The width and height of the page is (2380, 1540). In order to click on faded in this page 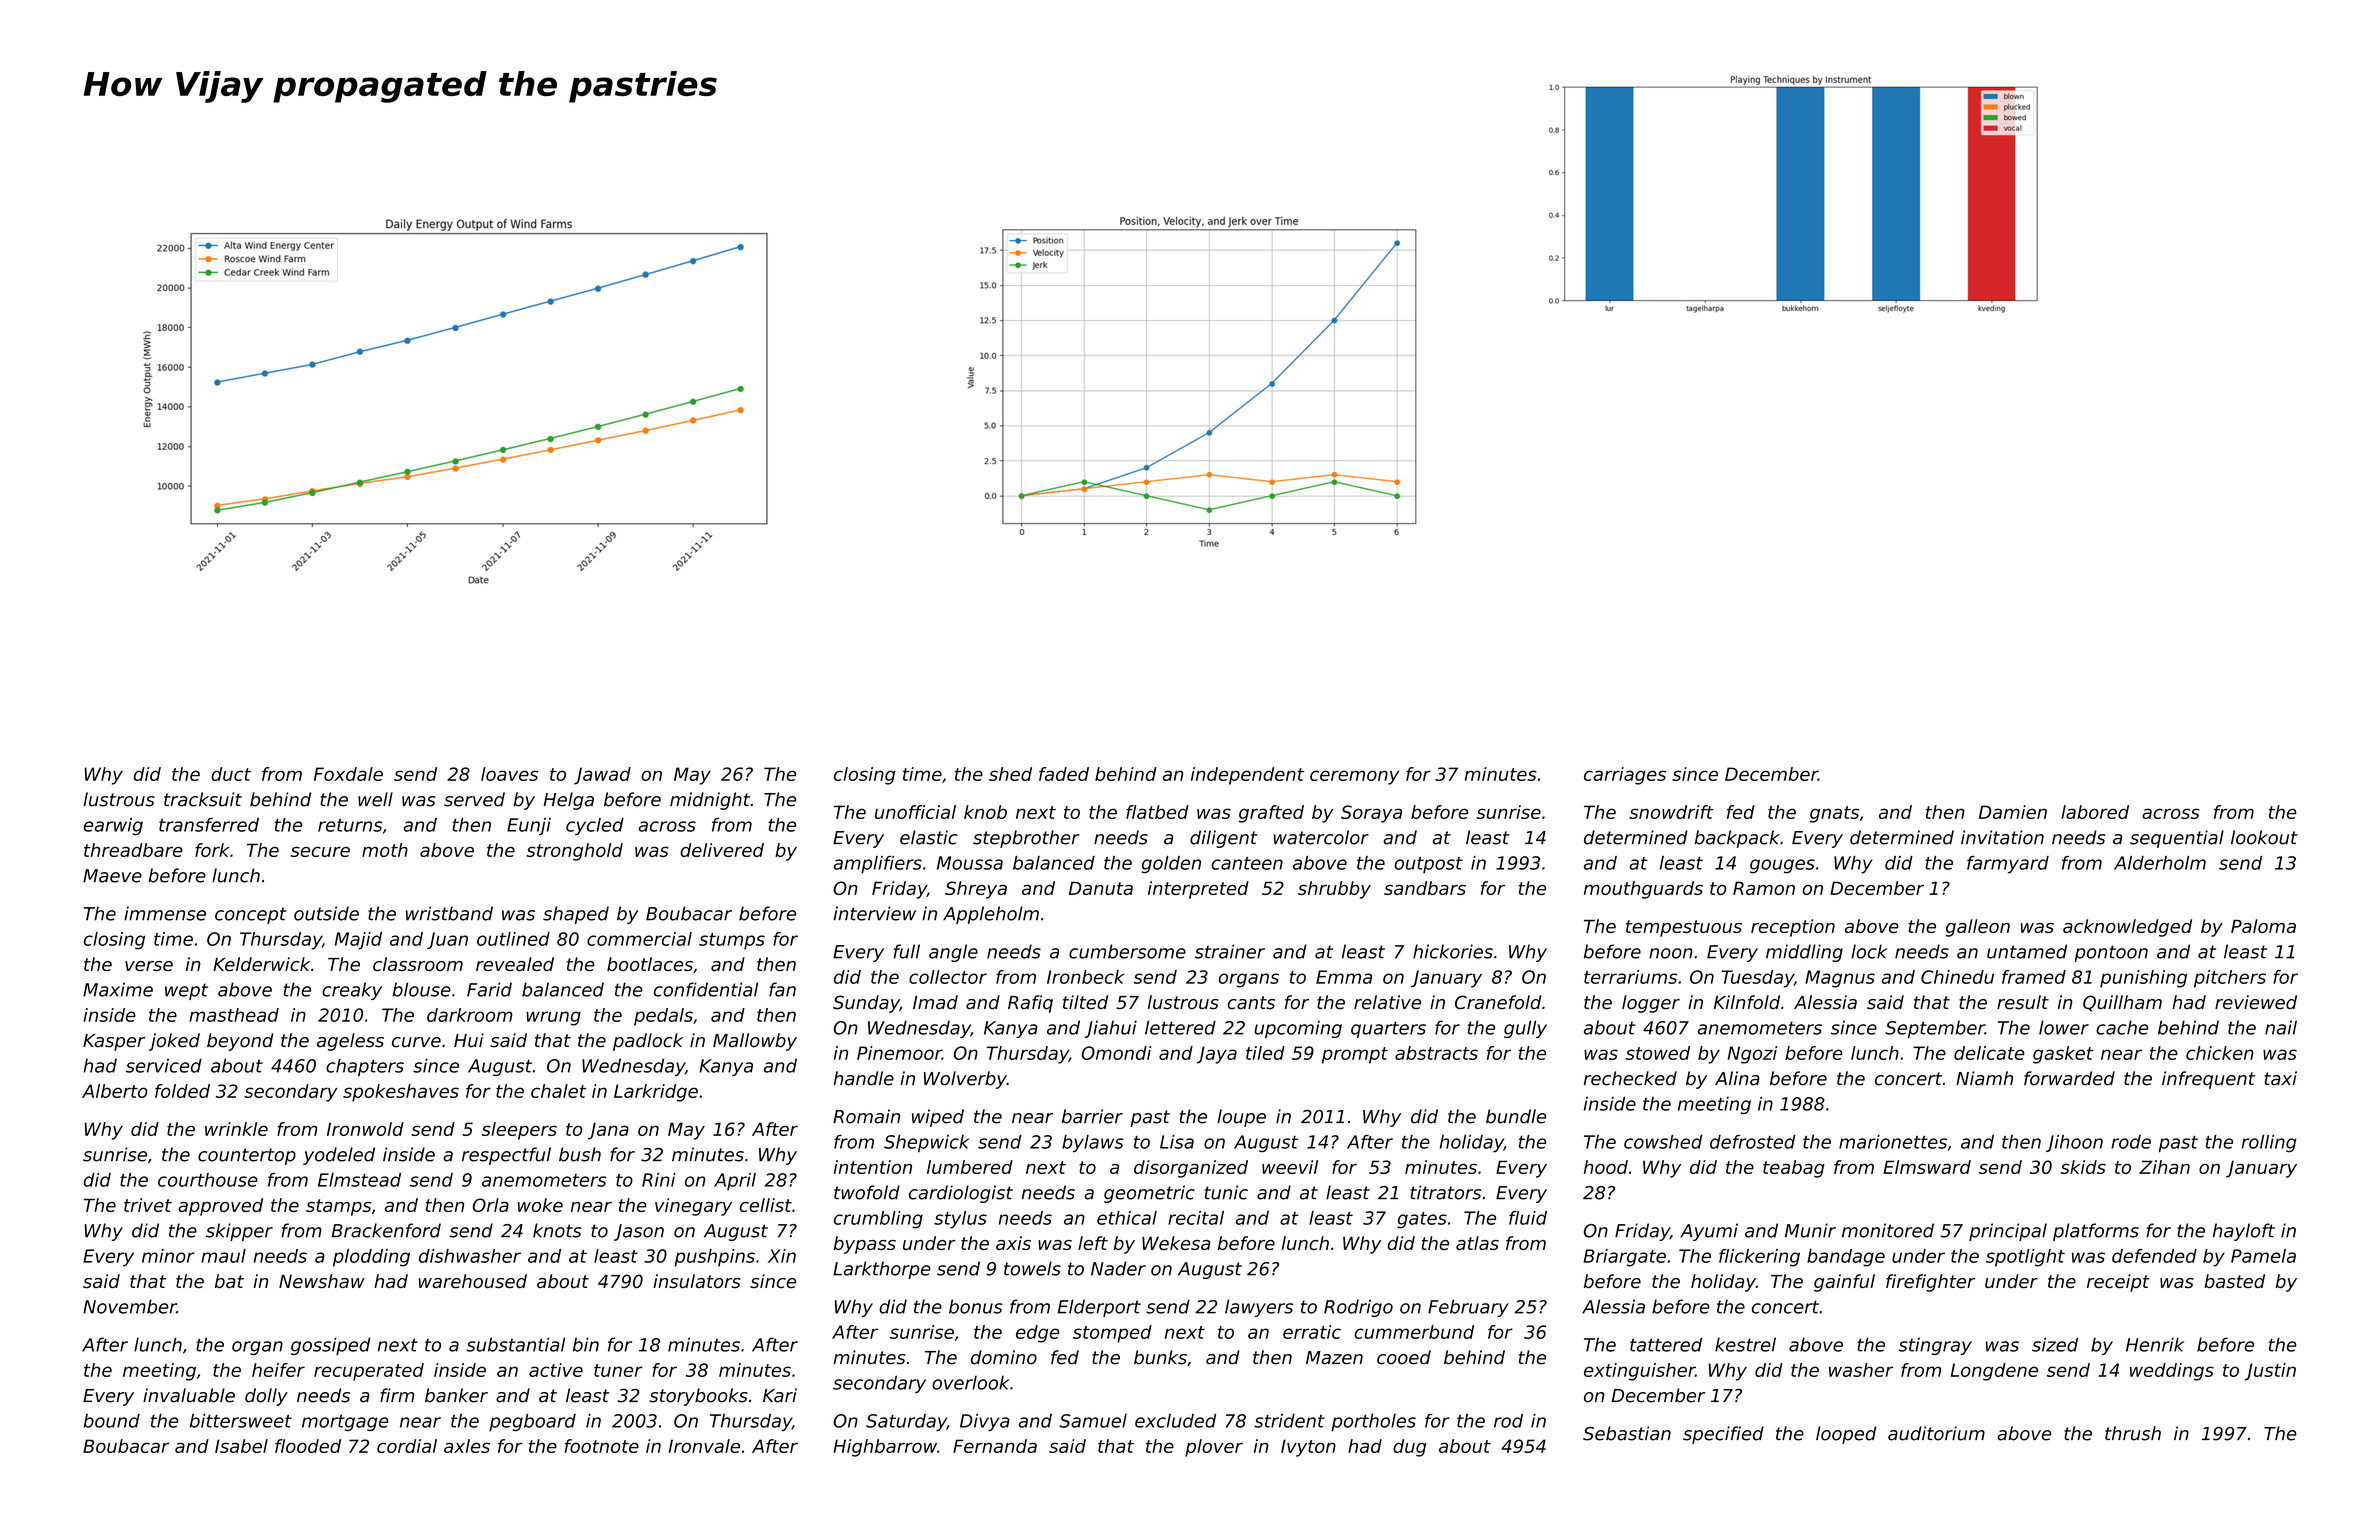, I will do `click(1064, 774)`.
